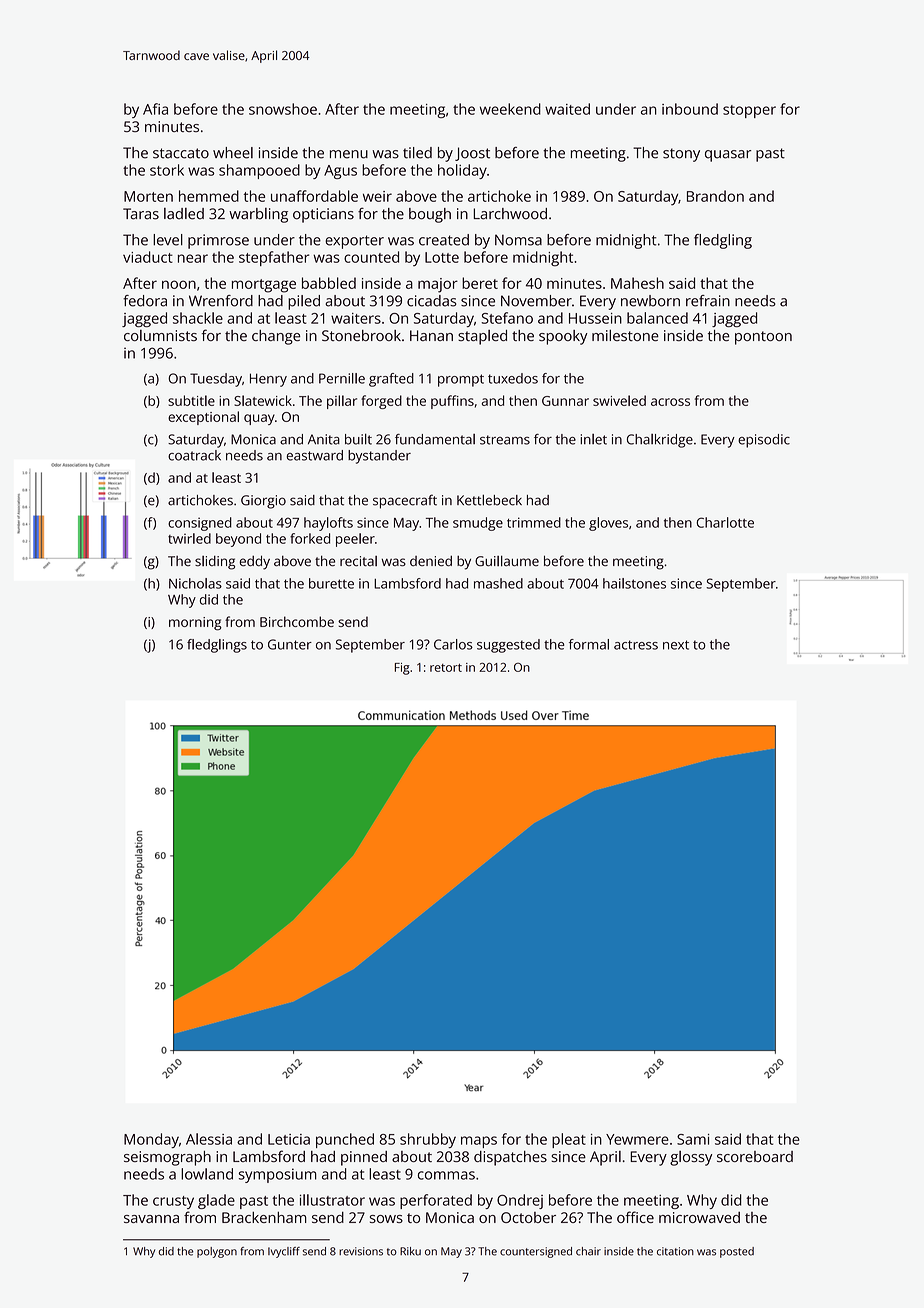 The width and height of the screenshot is (924, 1308). What do you see at coordinates (209, 1139) in the screenshot?
I see `Alessia` at bounding box center [209, 1139].
